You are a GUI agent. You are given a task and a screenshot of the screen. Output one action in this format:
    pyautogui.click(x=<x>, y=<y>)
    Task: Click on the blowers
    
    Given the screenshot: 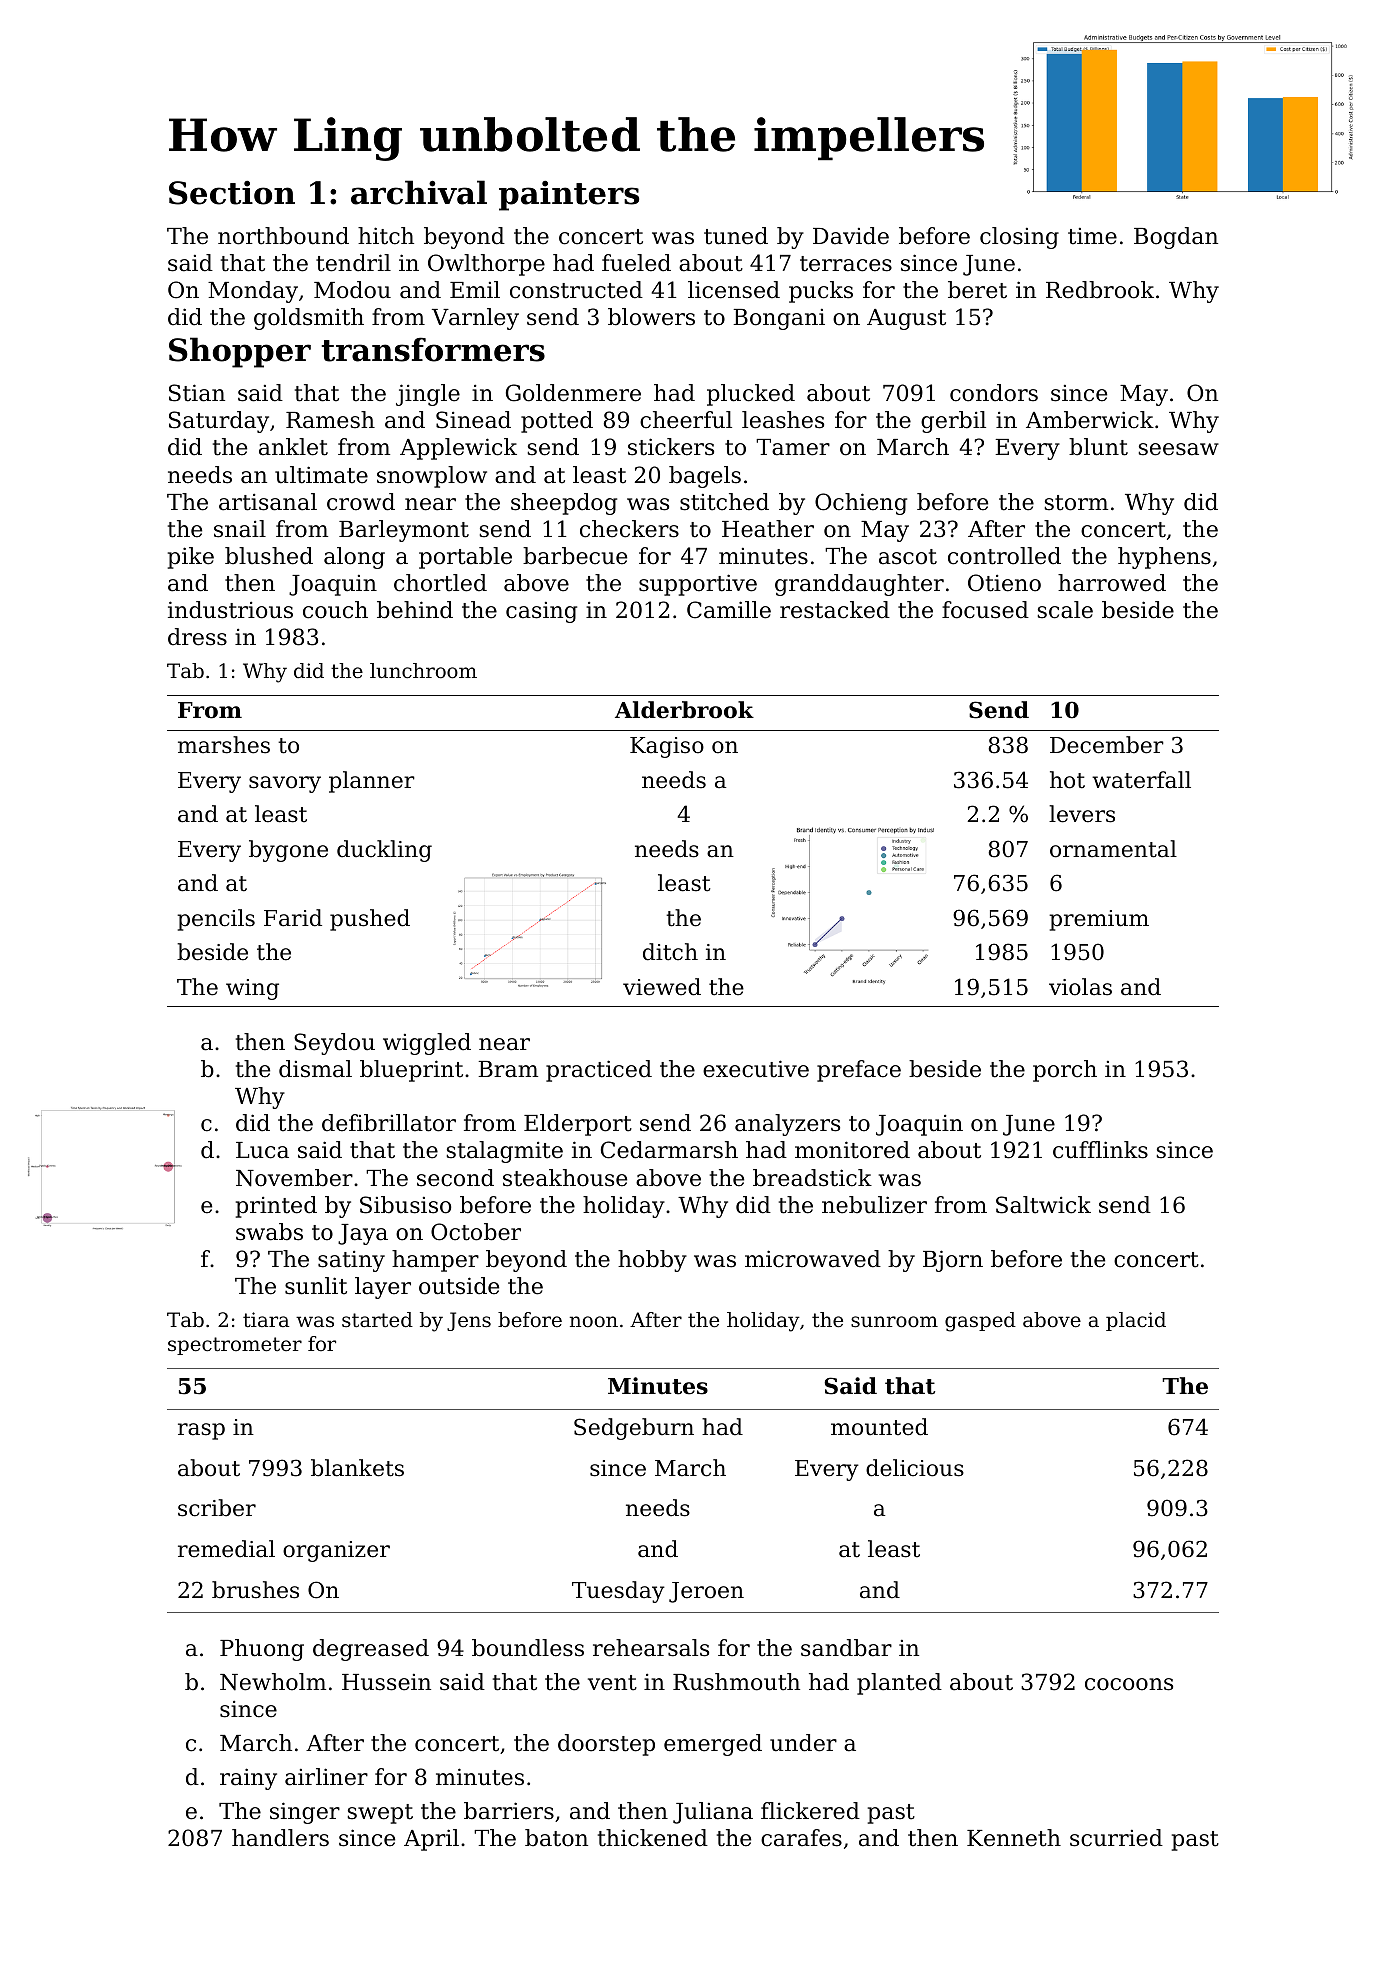 What is the action you would take?
    pyautogui.click(x=651, y=317)
